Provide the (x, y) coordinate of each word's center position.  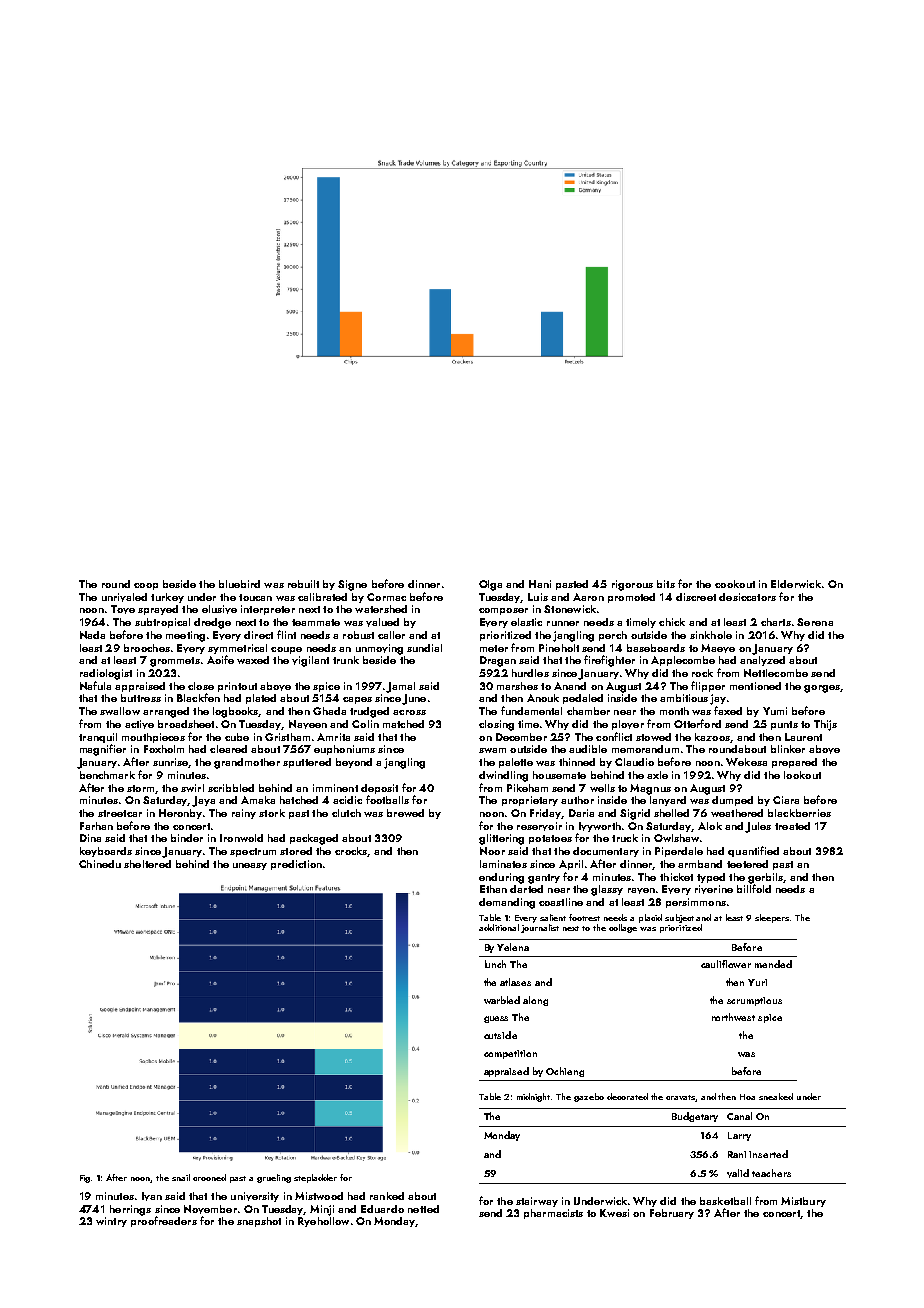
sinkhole (711, 635)
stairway (537, 1202)
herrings (130, 1210)
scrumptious (754, 1001)
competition (510, 1054)
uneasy (250, 866)
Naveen (308, 724)
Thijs (825, 725)
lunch (495, 964)
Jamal (400, 687)
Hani (540, 584)
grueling (274, 1178)
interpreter (268, 610)
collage (623, 928)
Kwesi (614, 1213)
